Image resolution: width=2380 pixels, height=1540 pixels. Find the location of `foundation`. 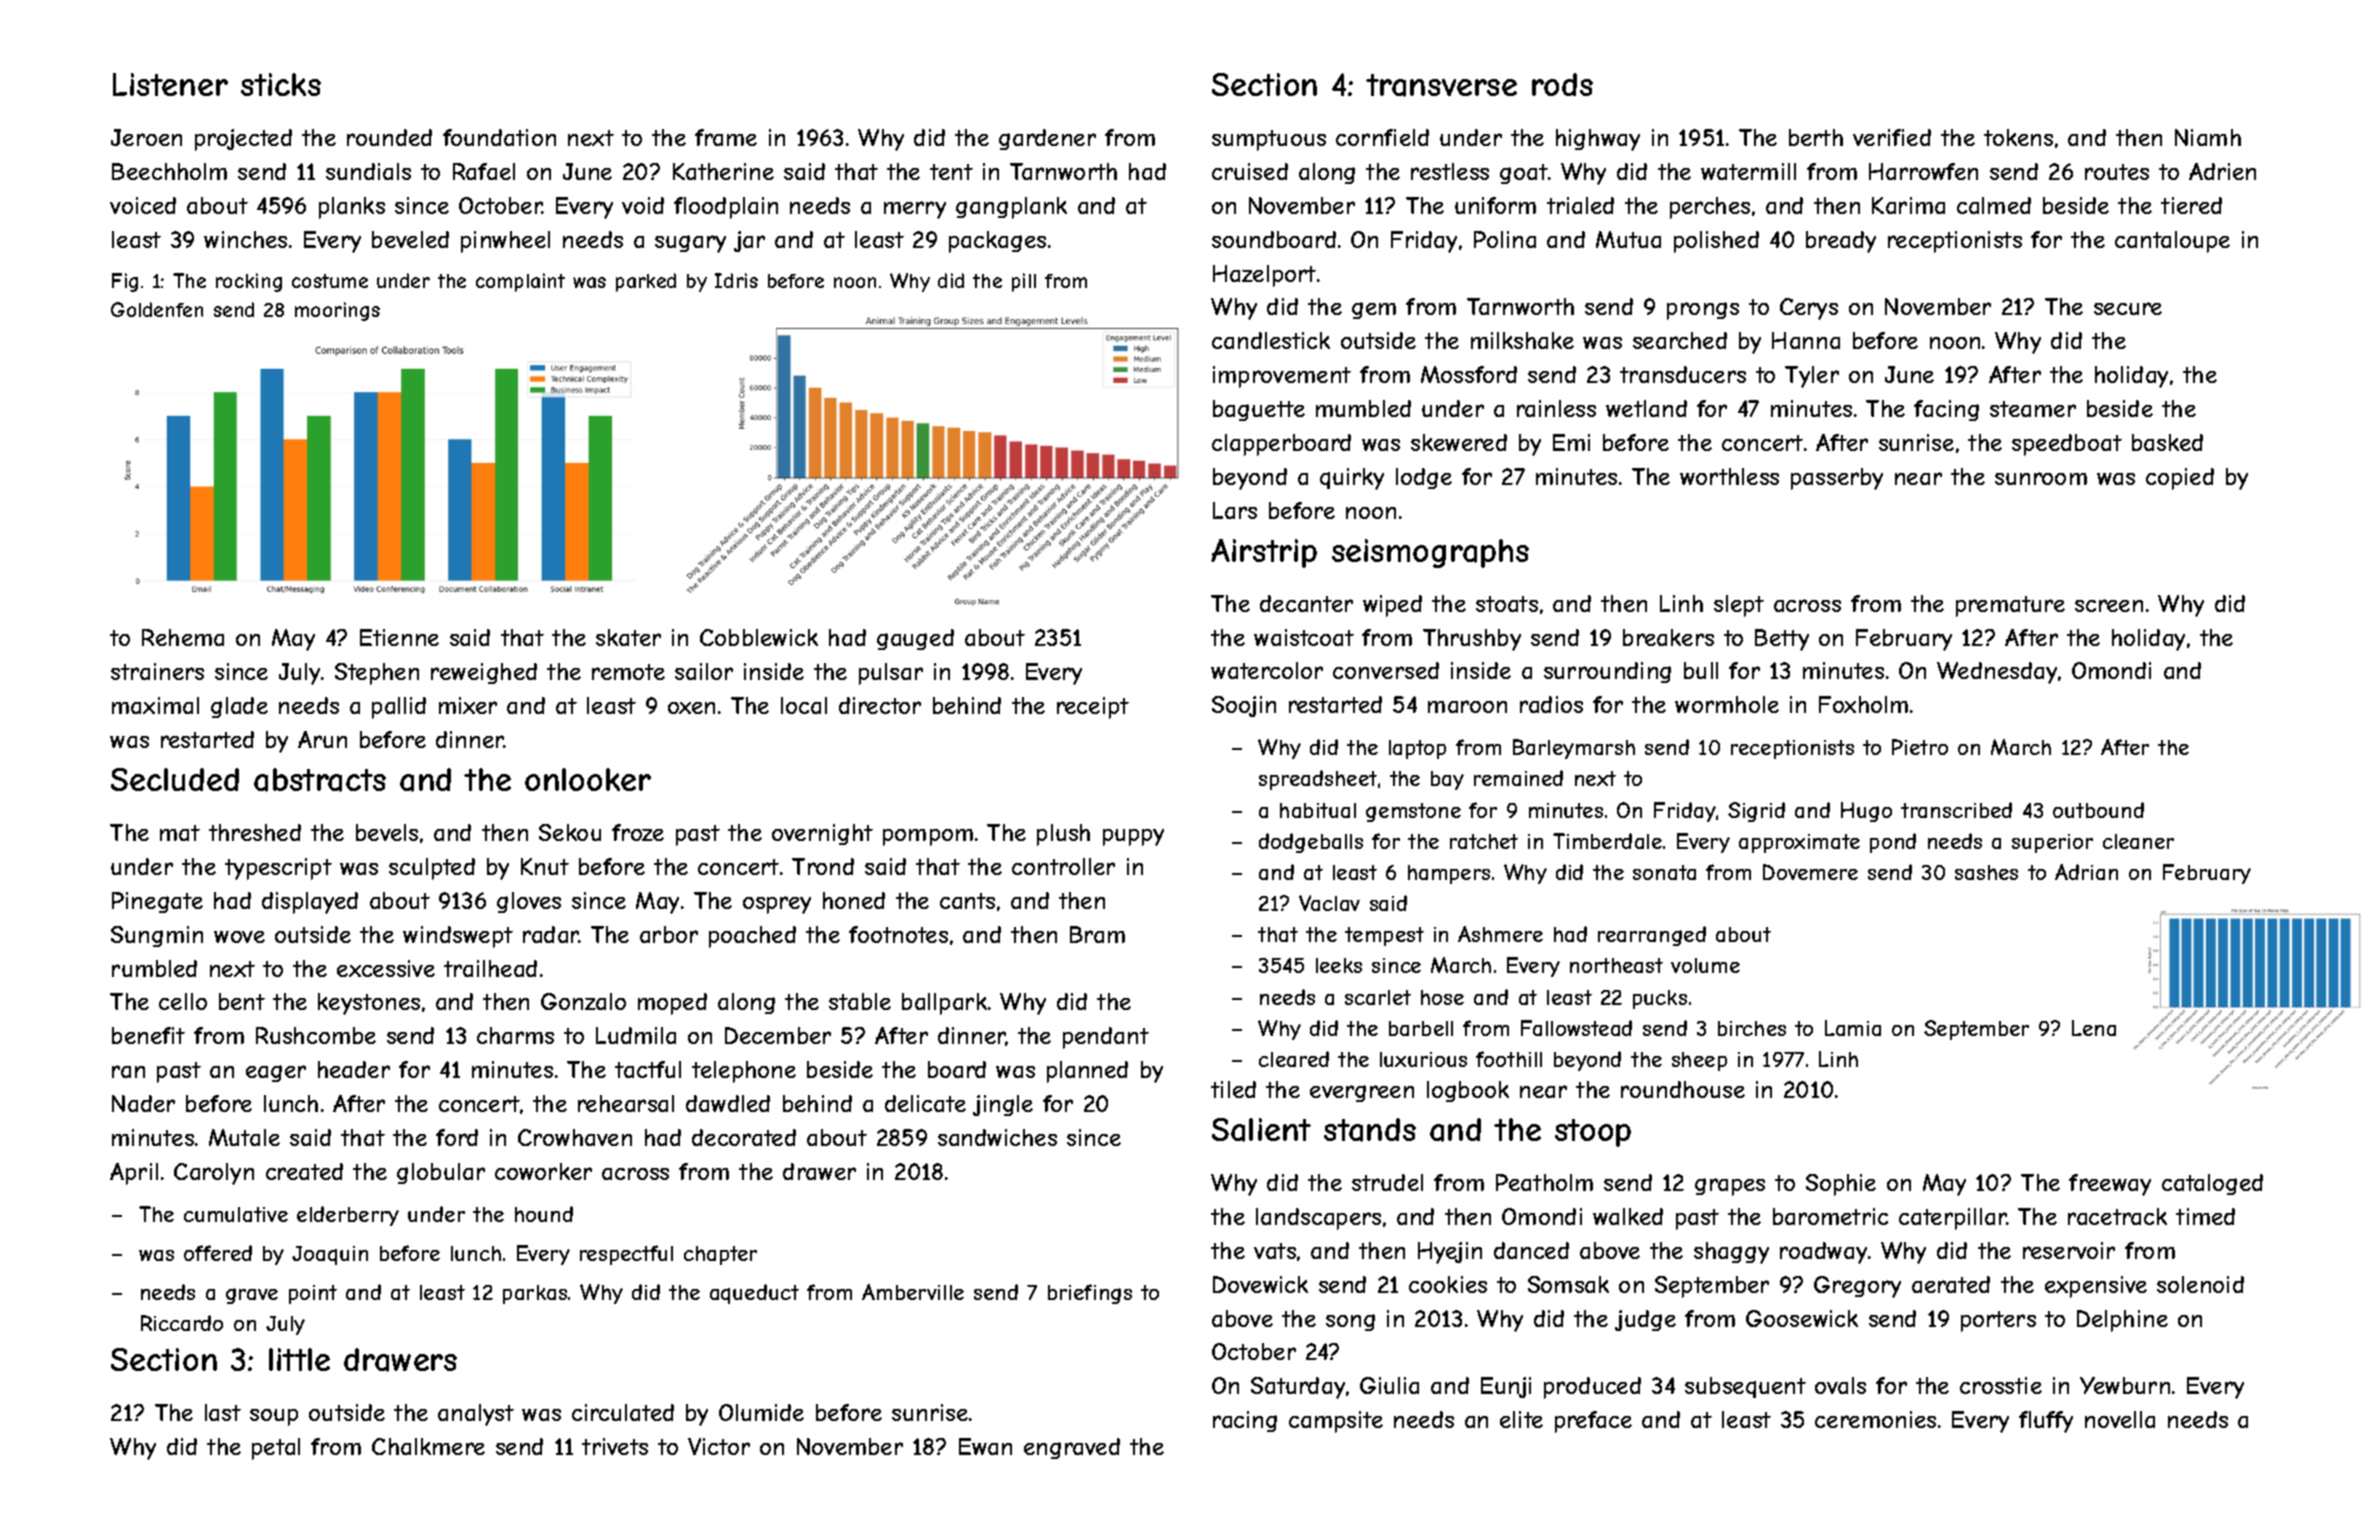

foundation is located at coordinates (499, 137).
